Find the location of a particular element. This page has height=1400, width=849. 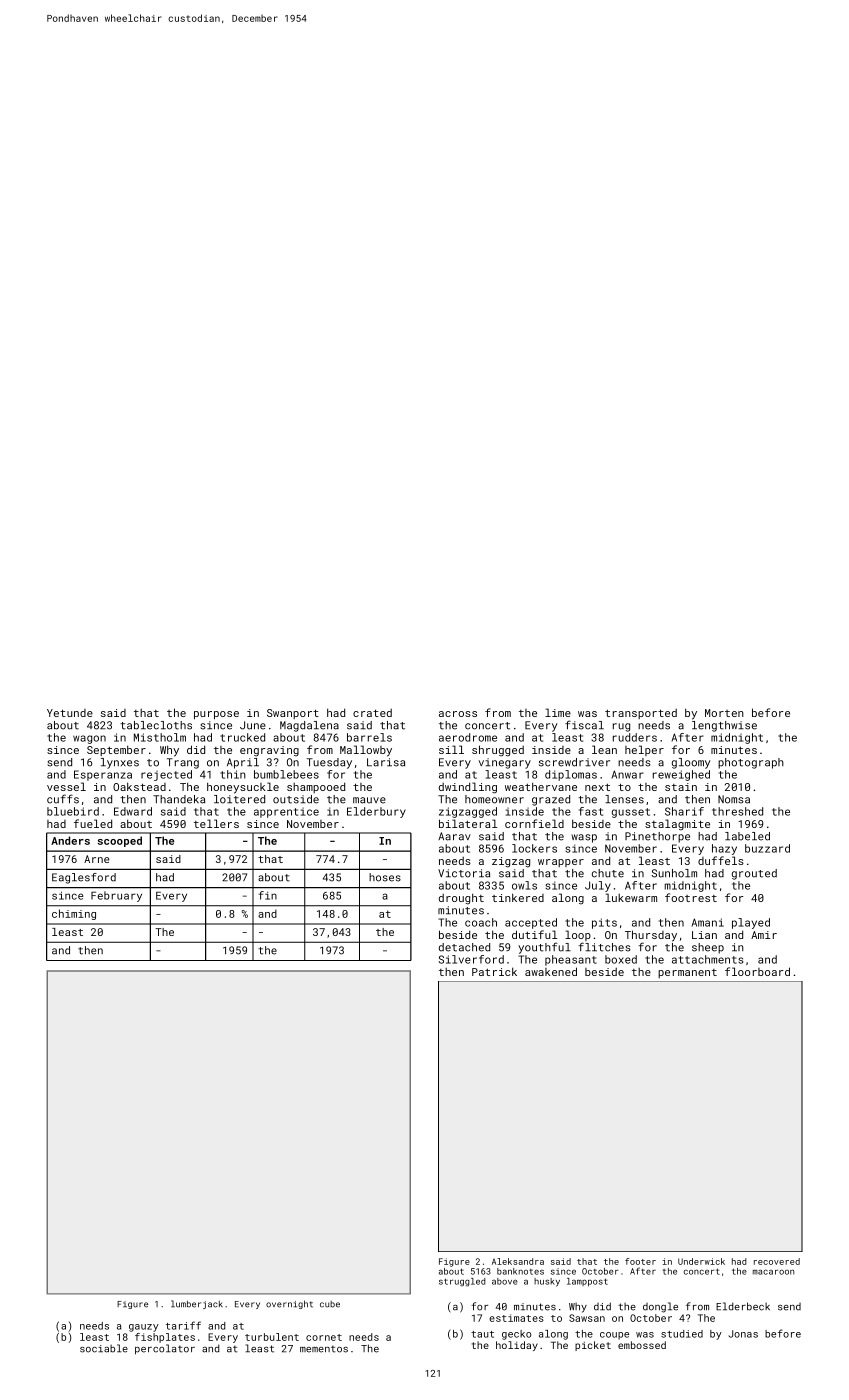

Morten is located at coordinates (724, 713).
